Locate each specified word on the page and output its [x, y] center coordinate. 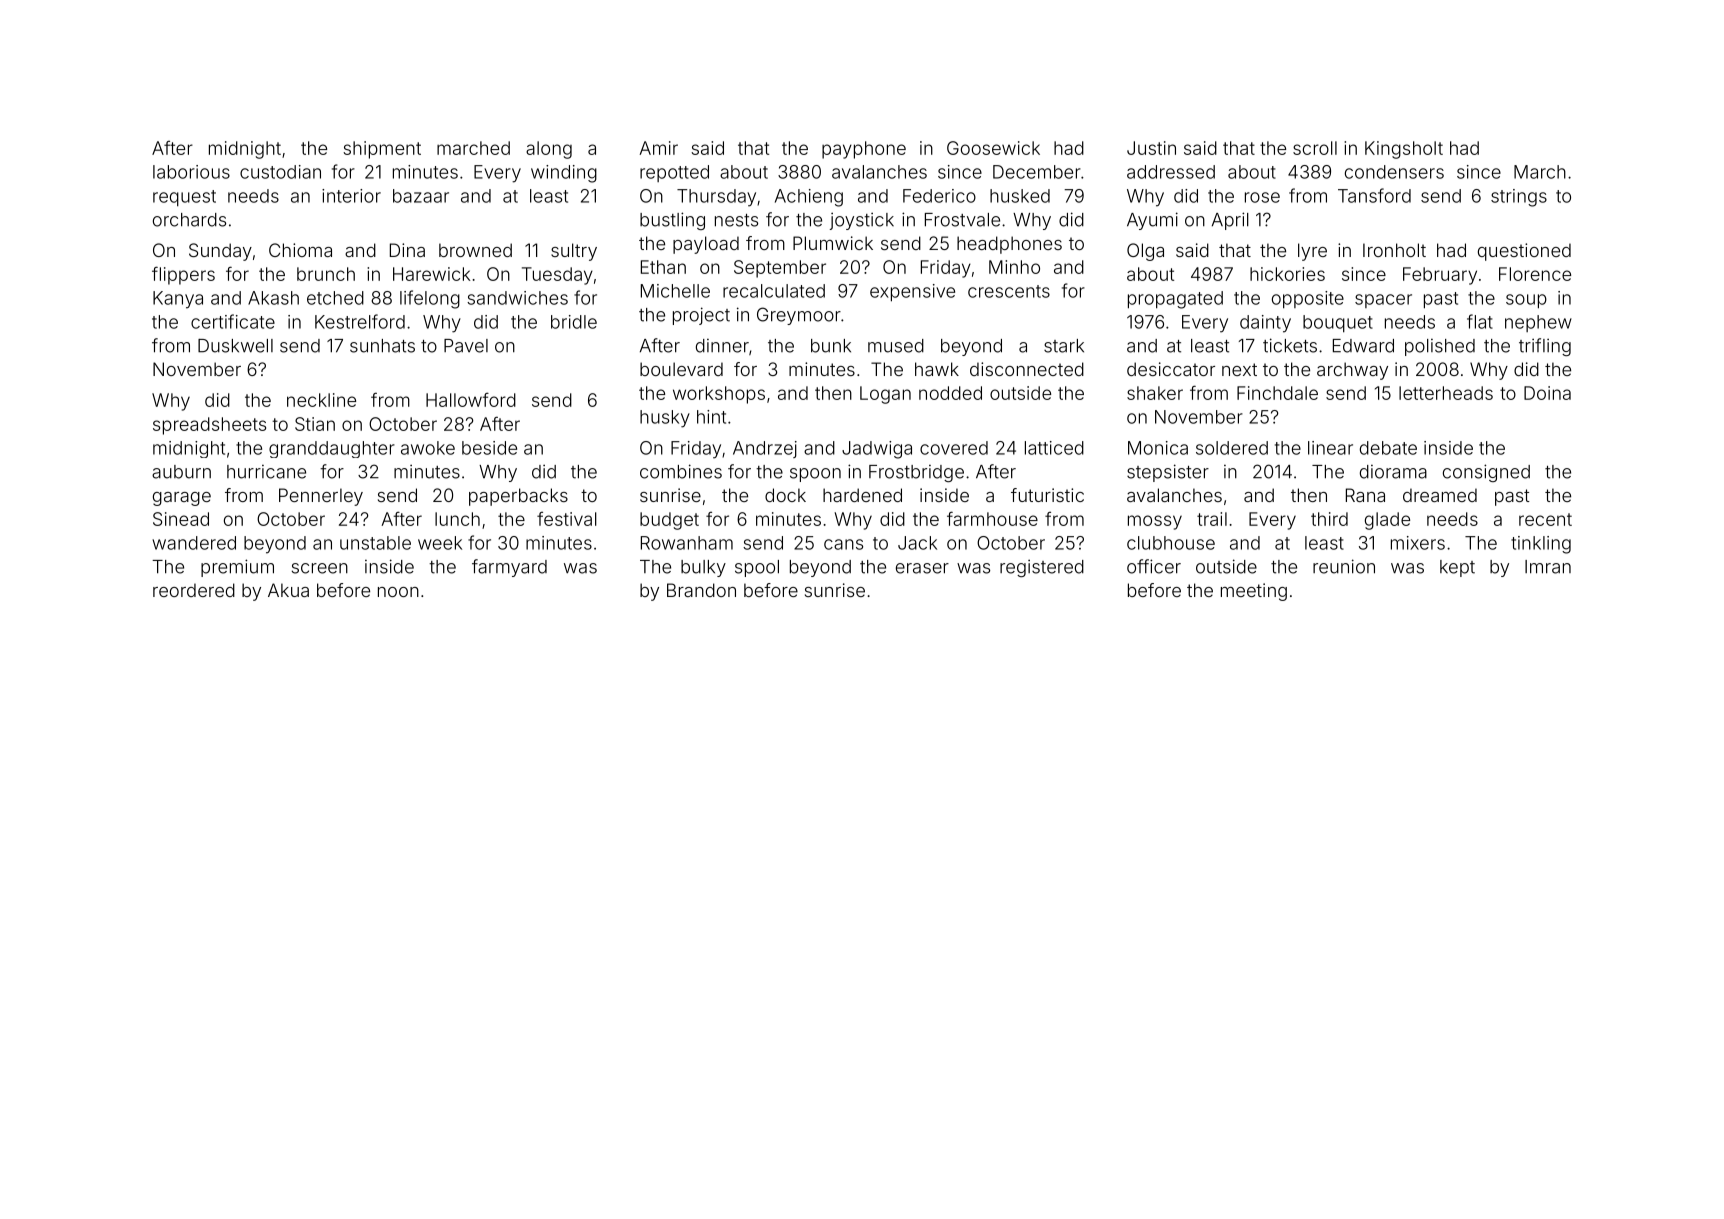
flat [1480, 321]
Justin [1151, 148]
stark [1064, 346]
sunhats [382, 346]
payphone [864, 150]
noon [398, 592]
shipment [382, 150]
